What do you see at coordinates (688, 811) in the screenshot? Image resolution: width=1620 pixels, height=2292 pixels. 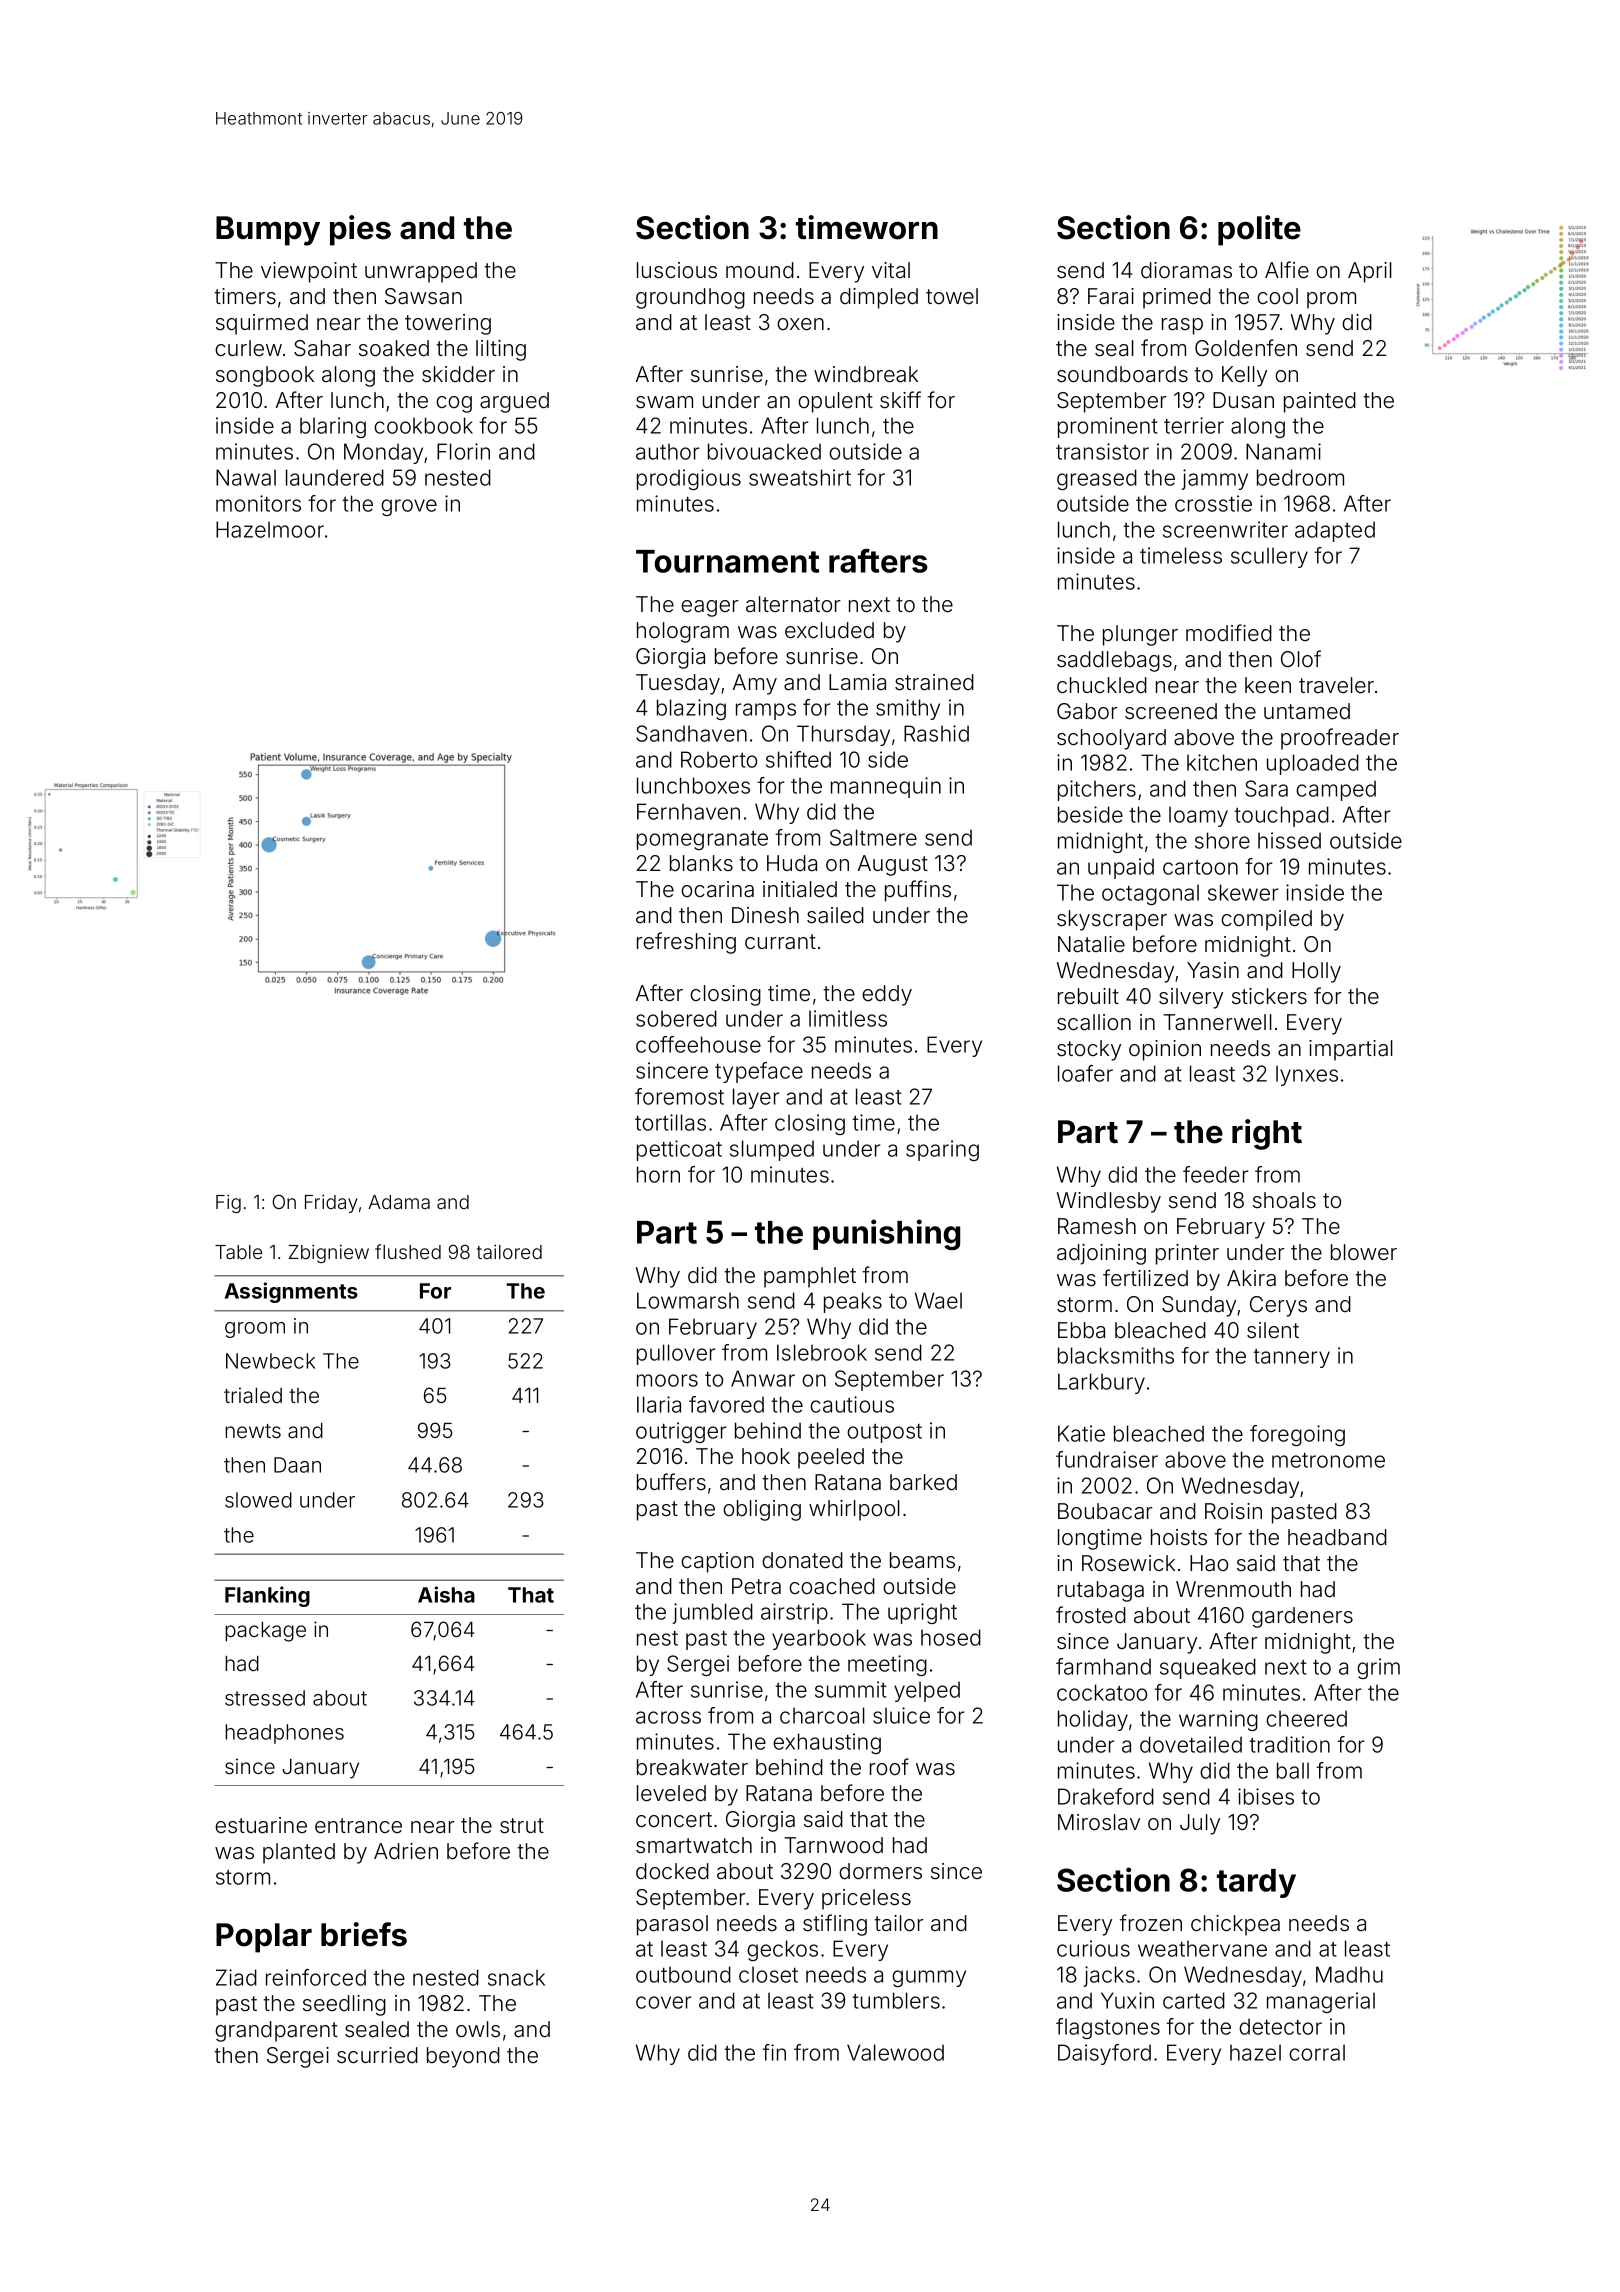 I see `Fernhaven` at bounding box center [688, 811].
